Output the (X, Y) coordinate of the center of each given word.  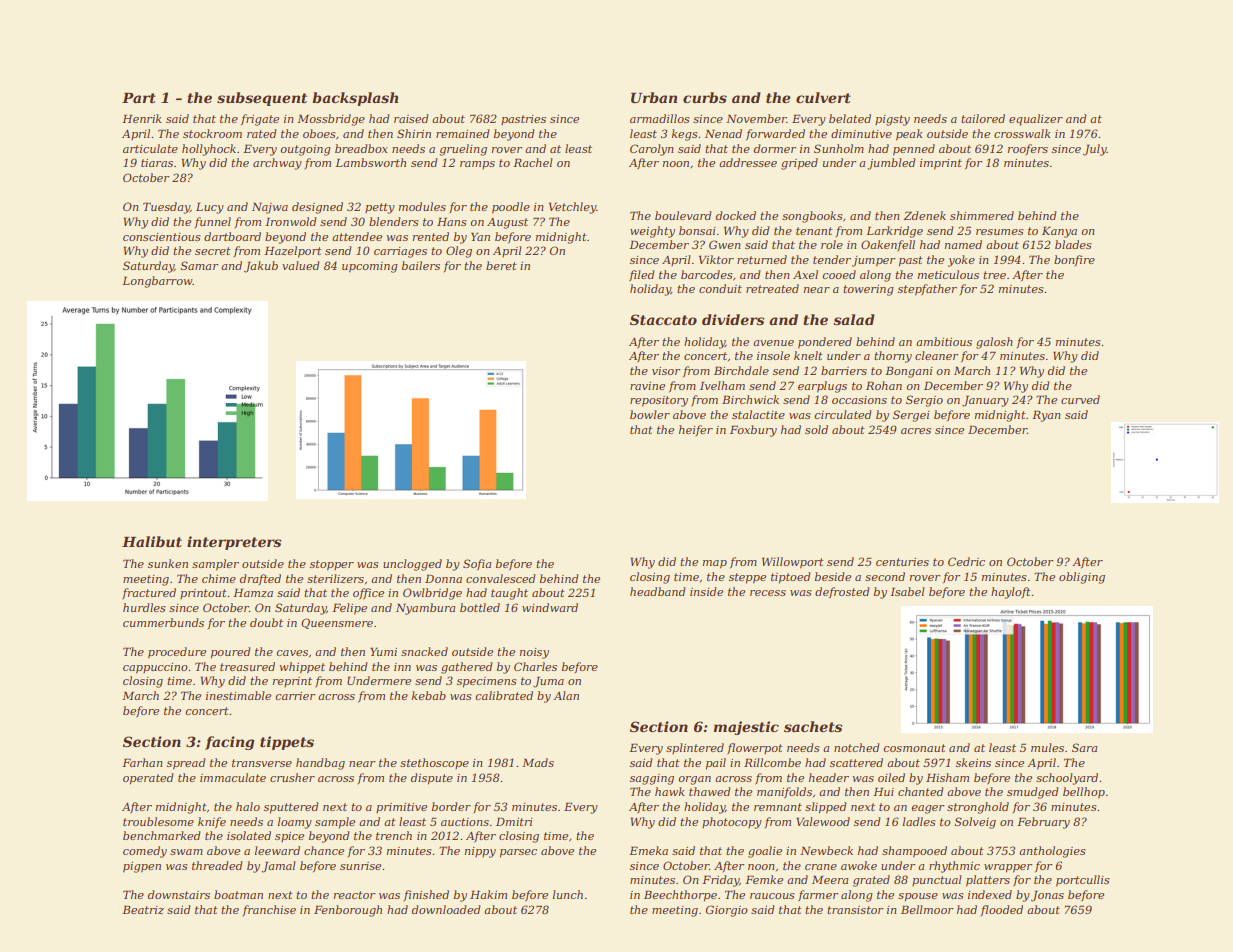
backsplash (355, 99)
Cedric (966, 561)
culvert (823, 97)
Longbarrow (157, 282)
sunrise (360, 866)
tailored (983, 118)
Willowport (793, 563)
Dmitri (514, 821)
